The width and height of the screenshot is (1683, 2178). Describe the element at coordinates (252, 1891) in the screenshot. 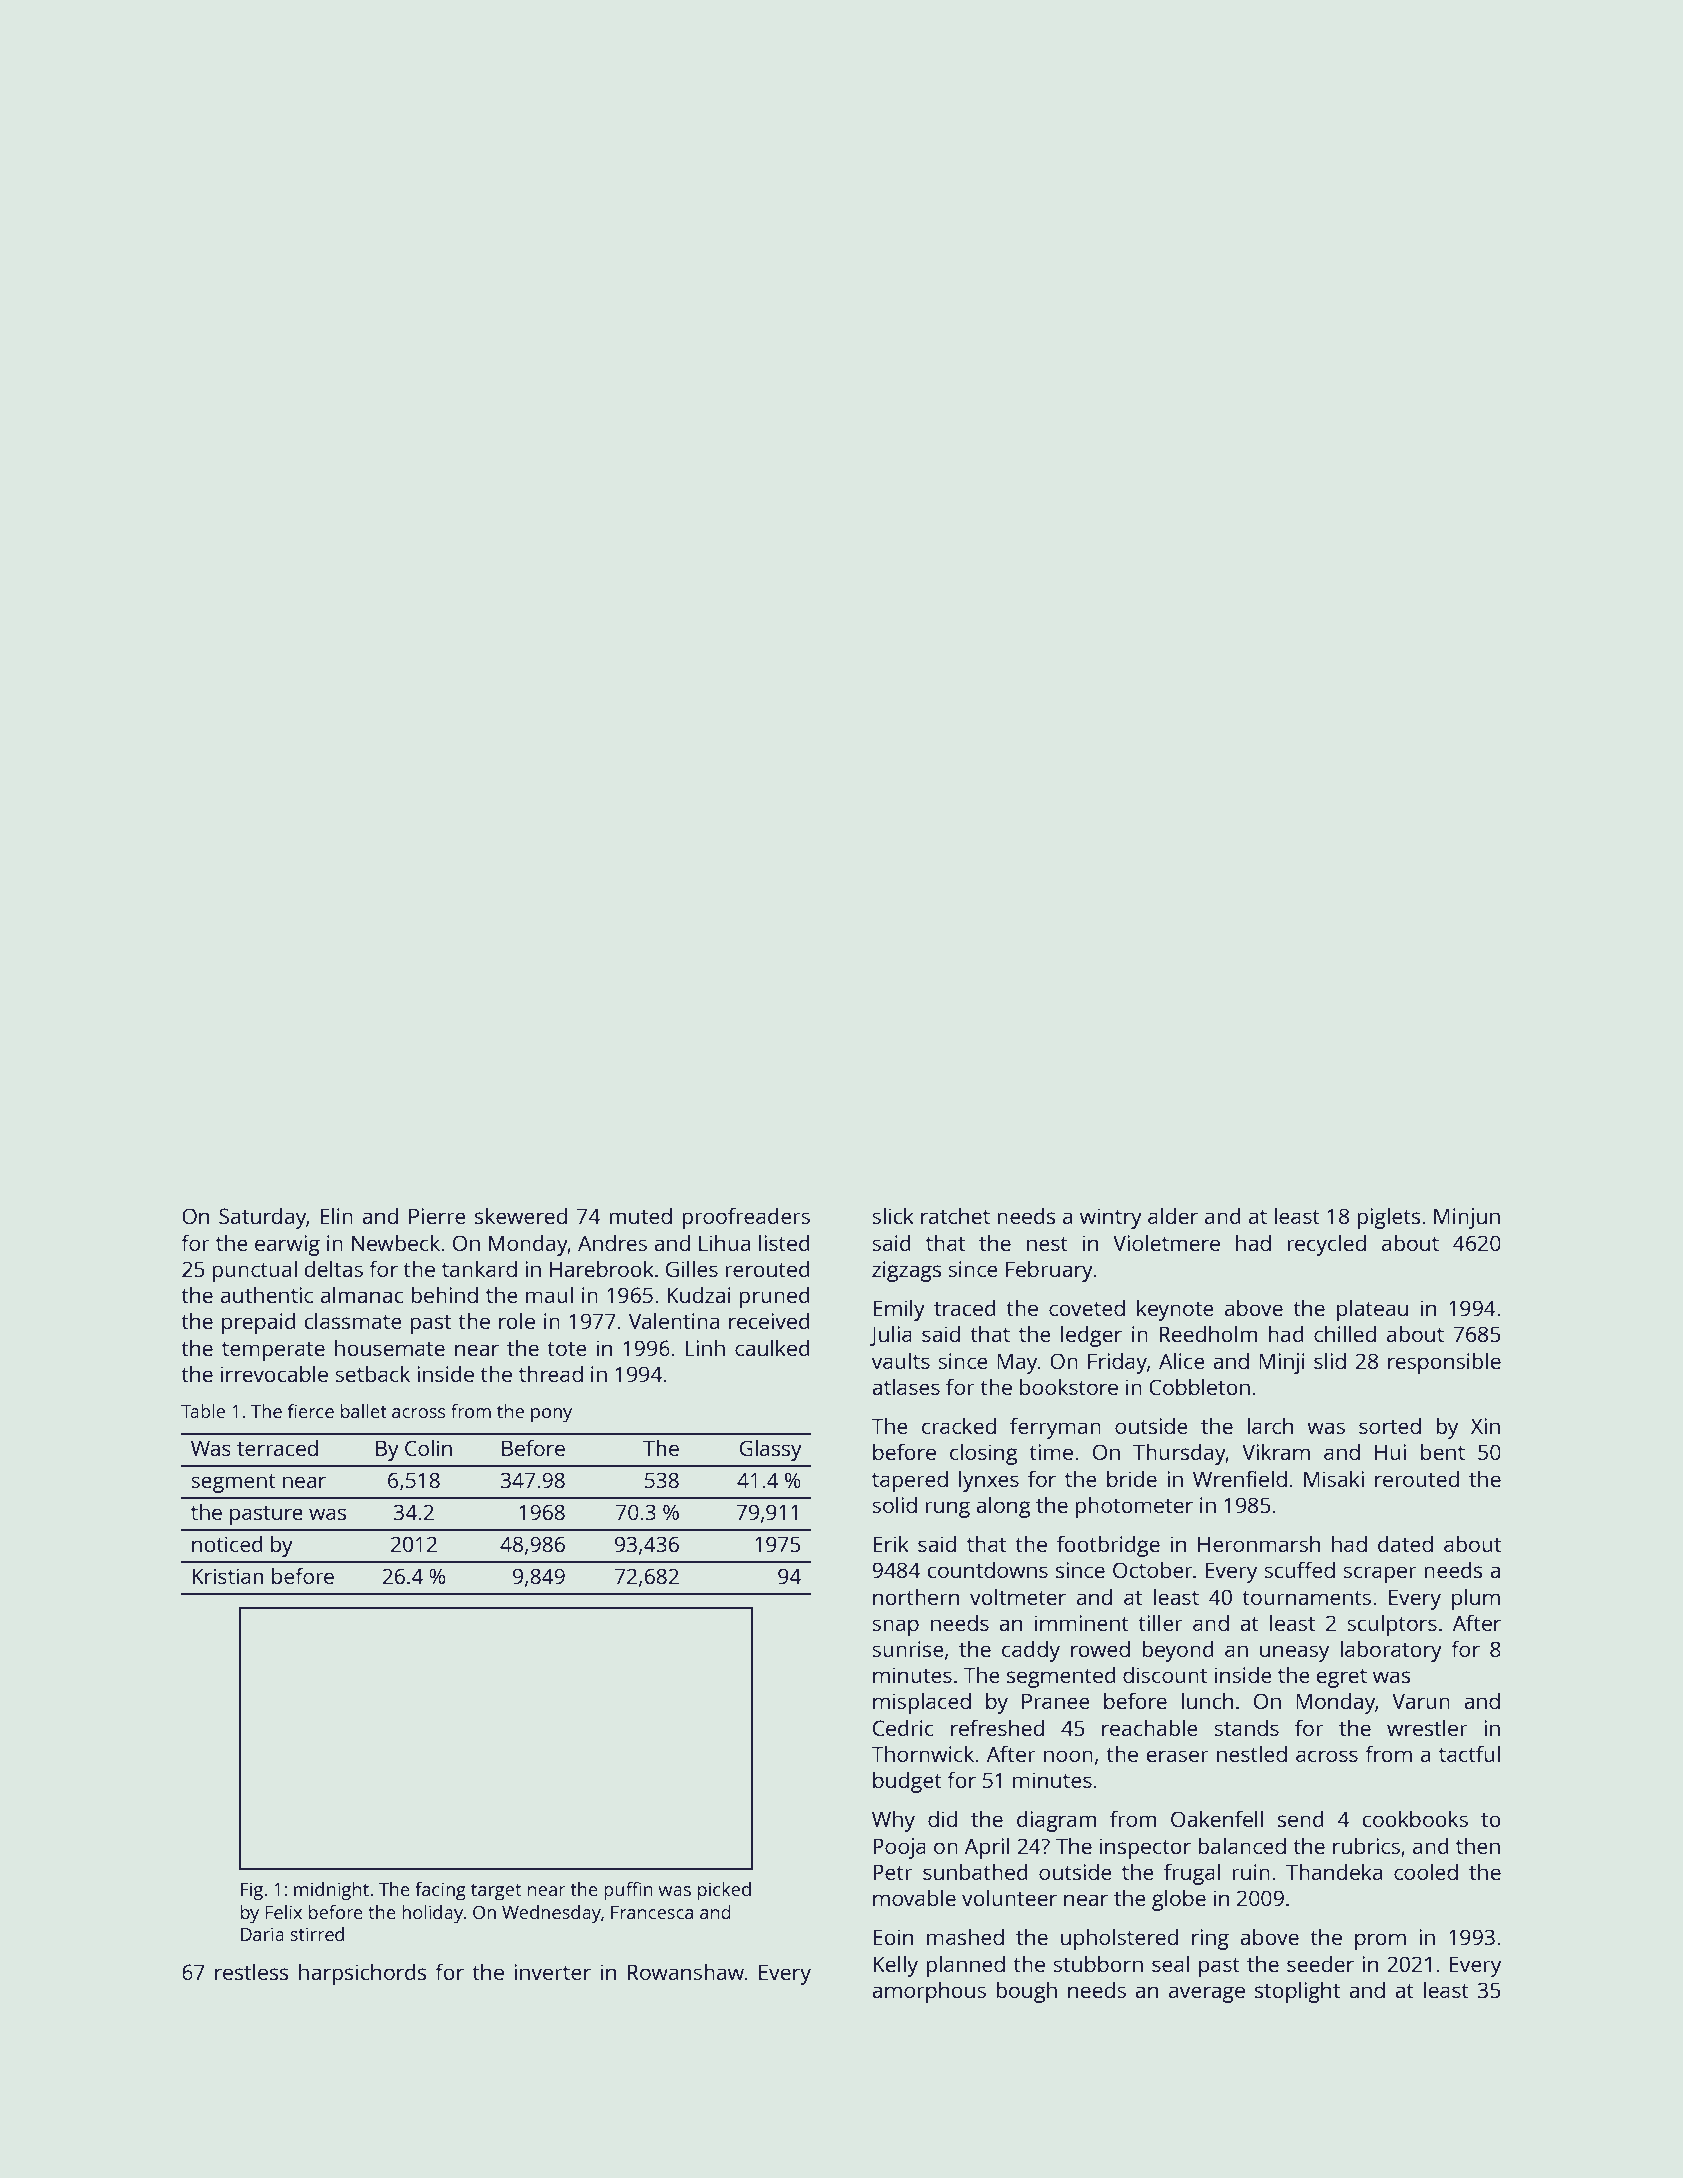

I see `Fig` at that location.
